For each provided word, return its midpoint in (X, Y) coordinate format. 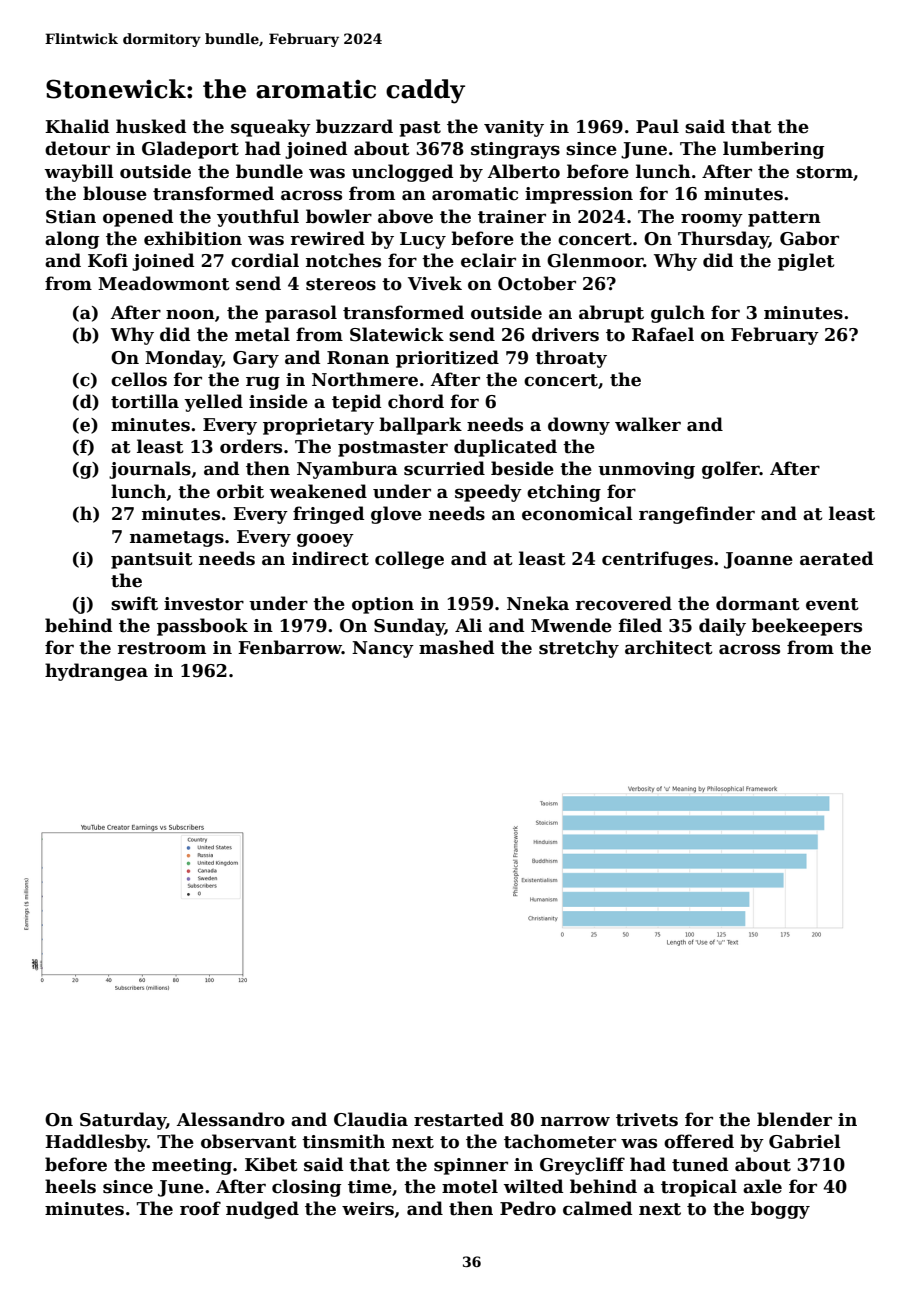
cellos (139, 379)
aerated (836, 558)
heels (70, 1186)
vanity (514, 128)
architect (669, 647)
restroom (161, 648)
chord (416, 401)
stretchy (579, 649)
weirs (368, 1209)
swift (134, 603)
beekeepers (807, 627)
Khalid (77, 126)
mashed (456, 647)
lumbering (773, 150)
